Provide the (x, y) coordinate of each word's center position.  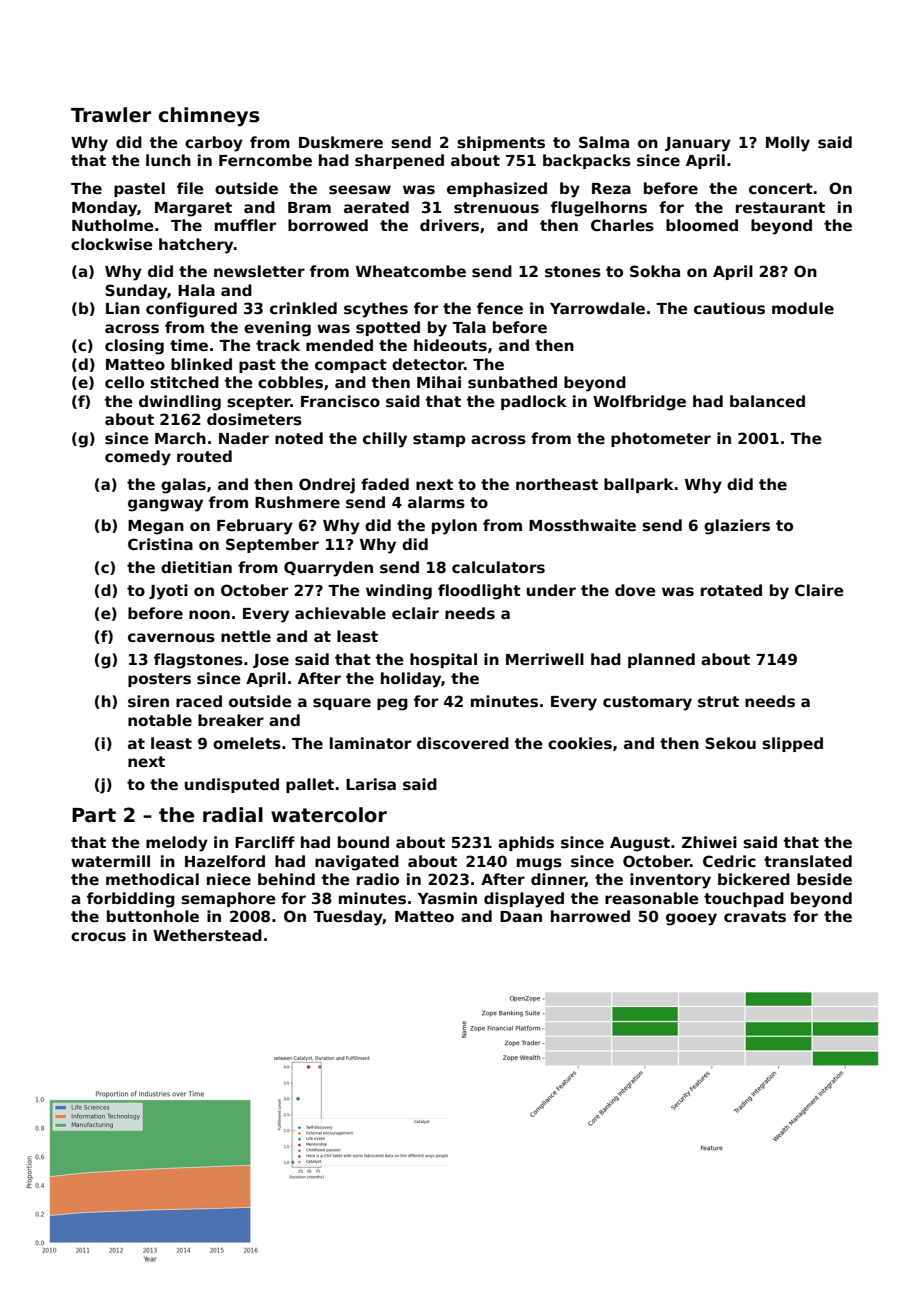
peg (392, 704)
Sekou (730, 743)
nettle (246, 636)
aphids (526, 843)
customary (647, 703)
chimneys (209, 116)
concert (781, 188)
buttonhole (153, 916)
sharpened (399, 161)
